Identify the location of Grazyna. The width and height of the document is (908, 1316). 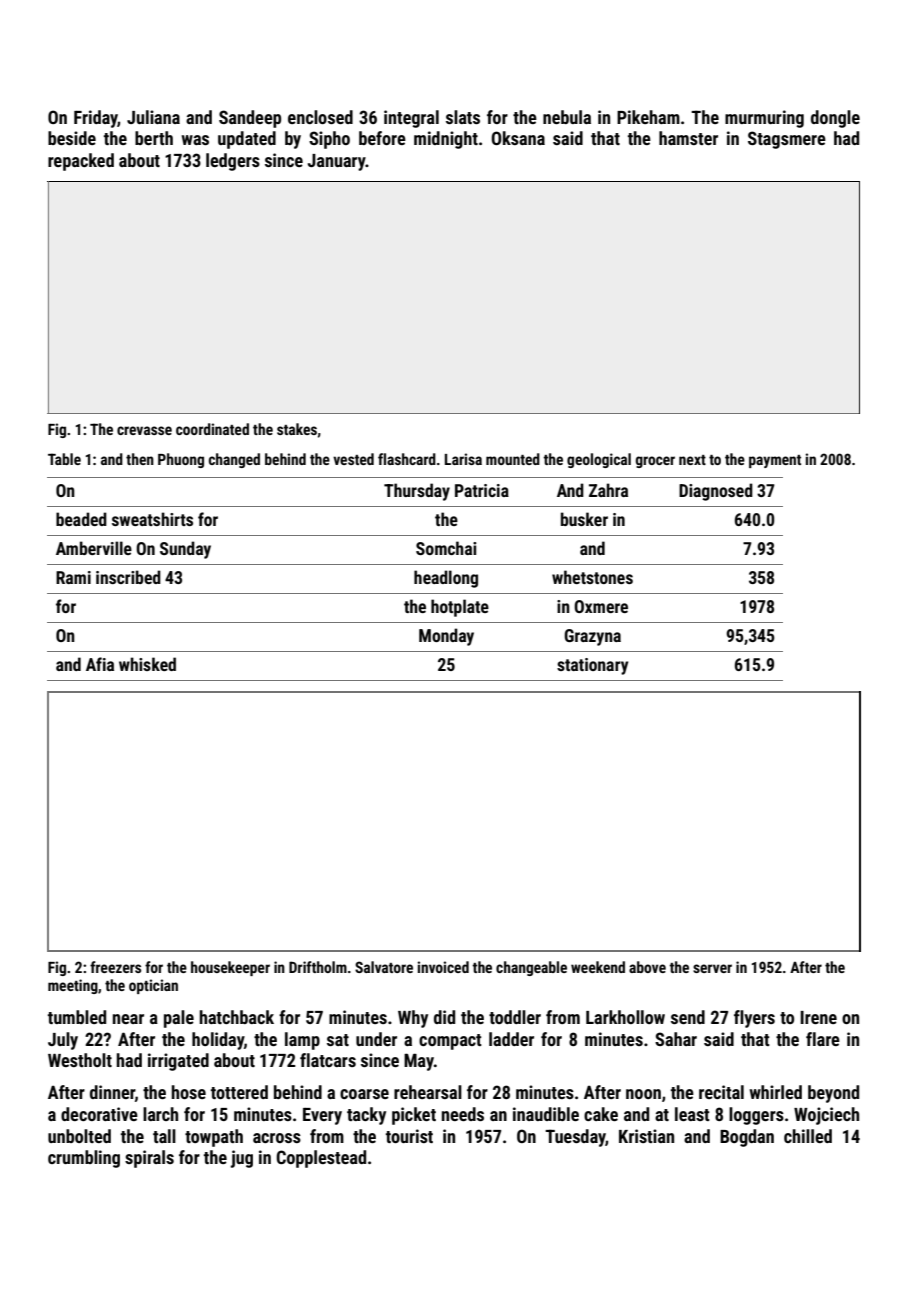
(592, 637).
